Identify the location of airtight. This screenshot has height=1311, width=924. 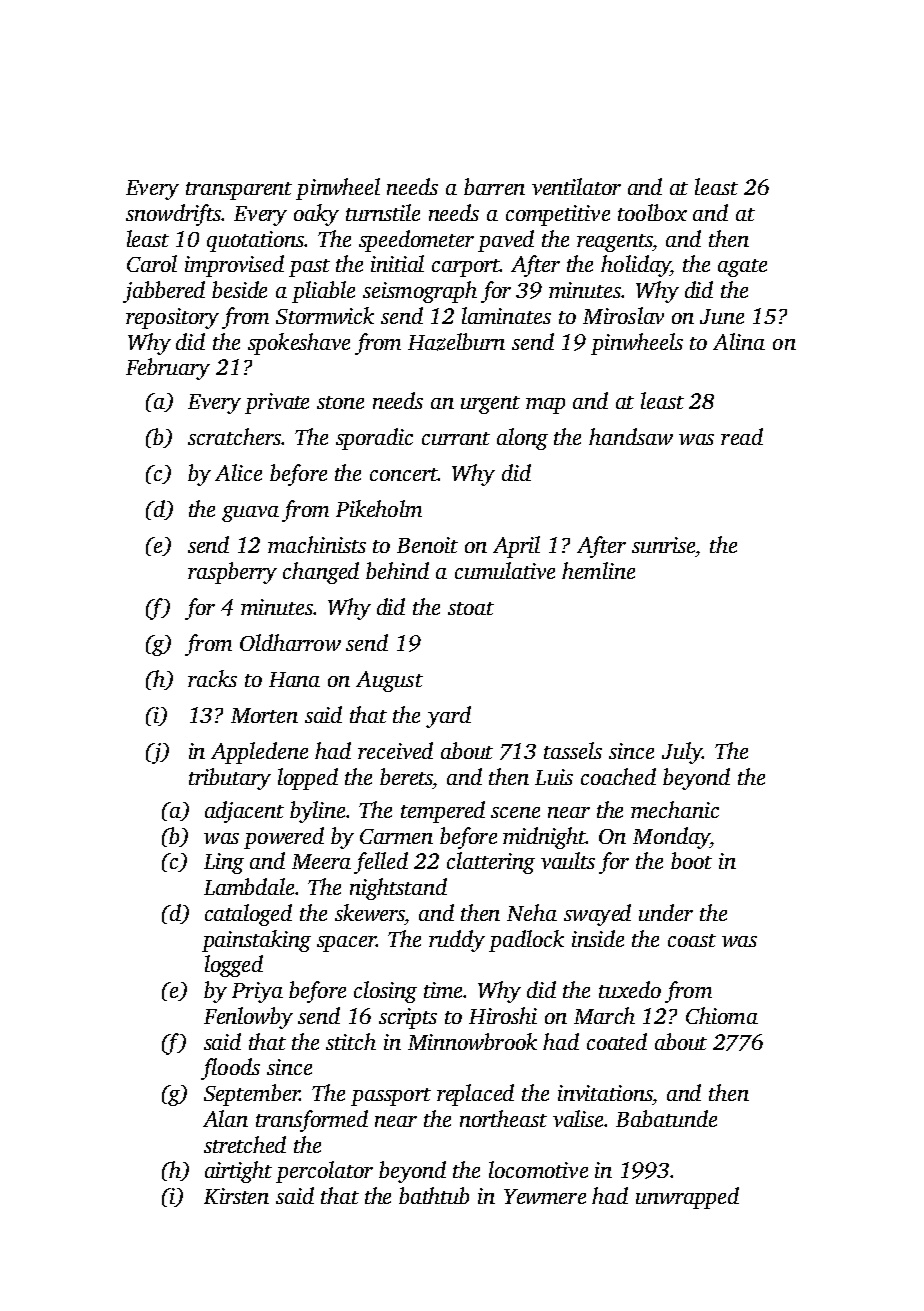
(238, 1172).
